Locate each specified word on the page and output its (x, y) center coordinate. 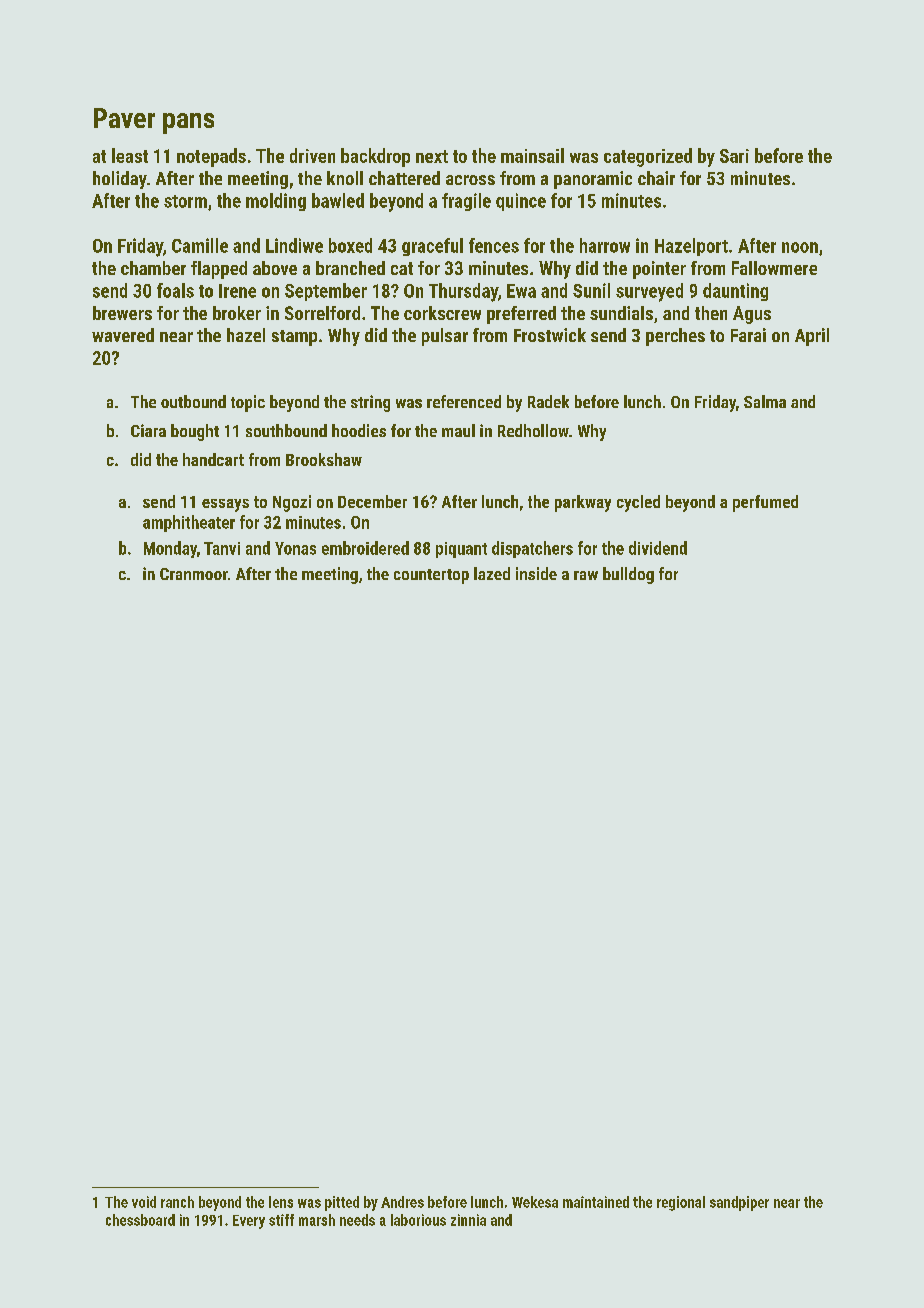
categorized (648, 157)
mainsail (532, 155)
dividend (658, 548)
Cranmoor (194, 574)
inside (536, 573)
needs (357, 1220)
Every (249, 1222)
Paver (124, 118)
